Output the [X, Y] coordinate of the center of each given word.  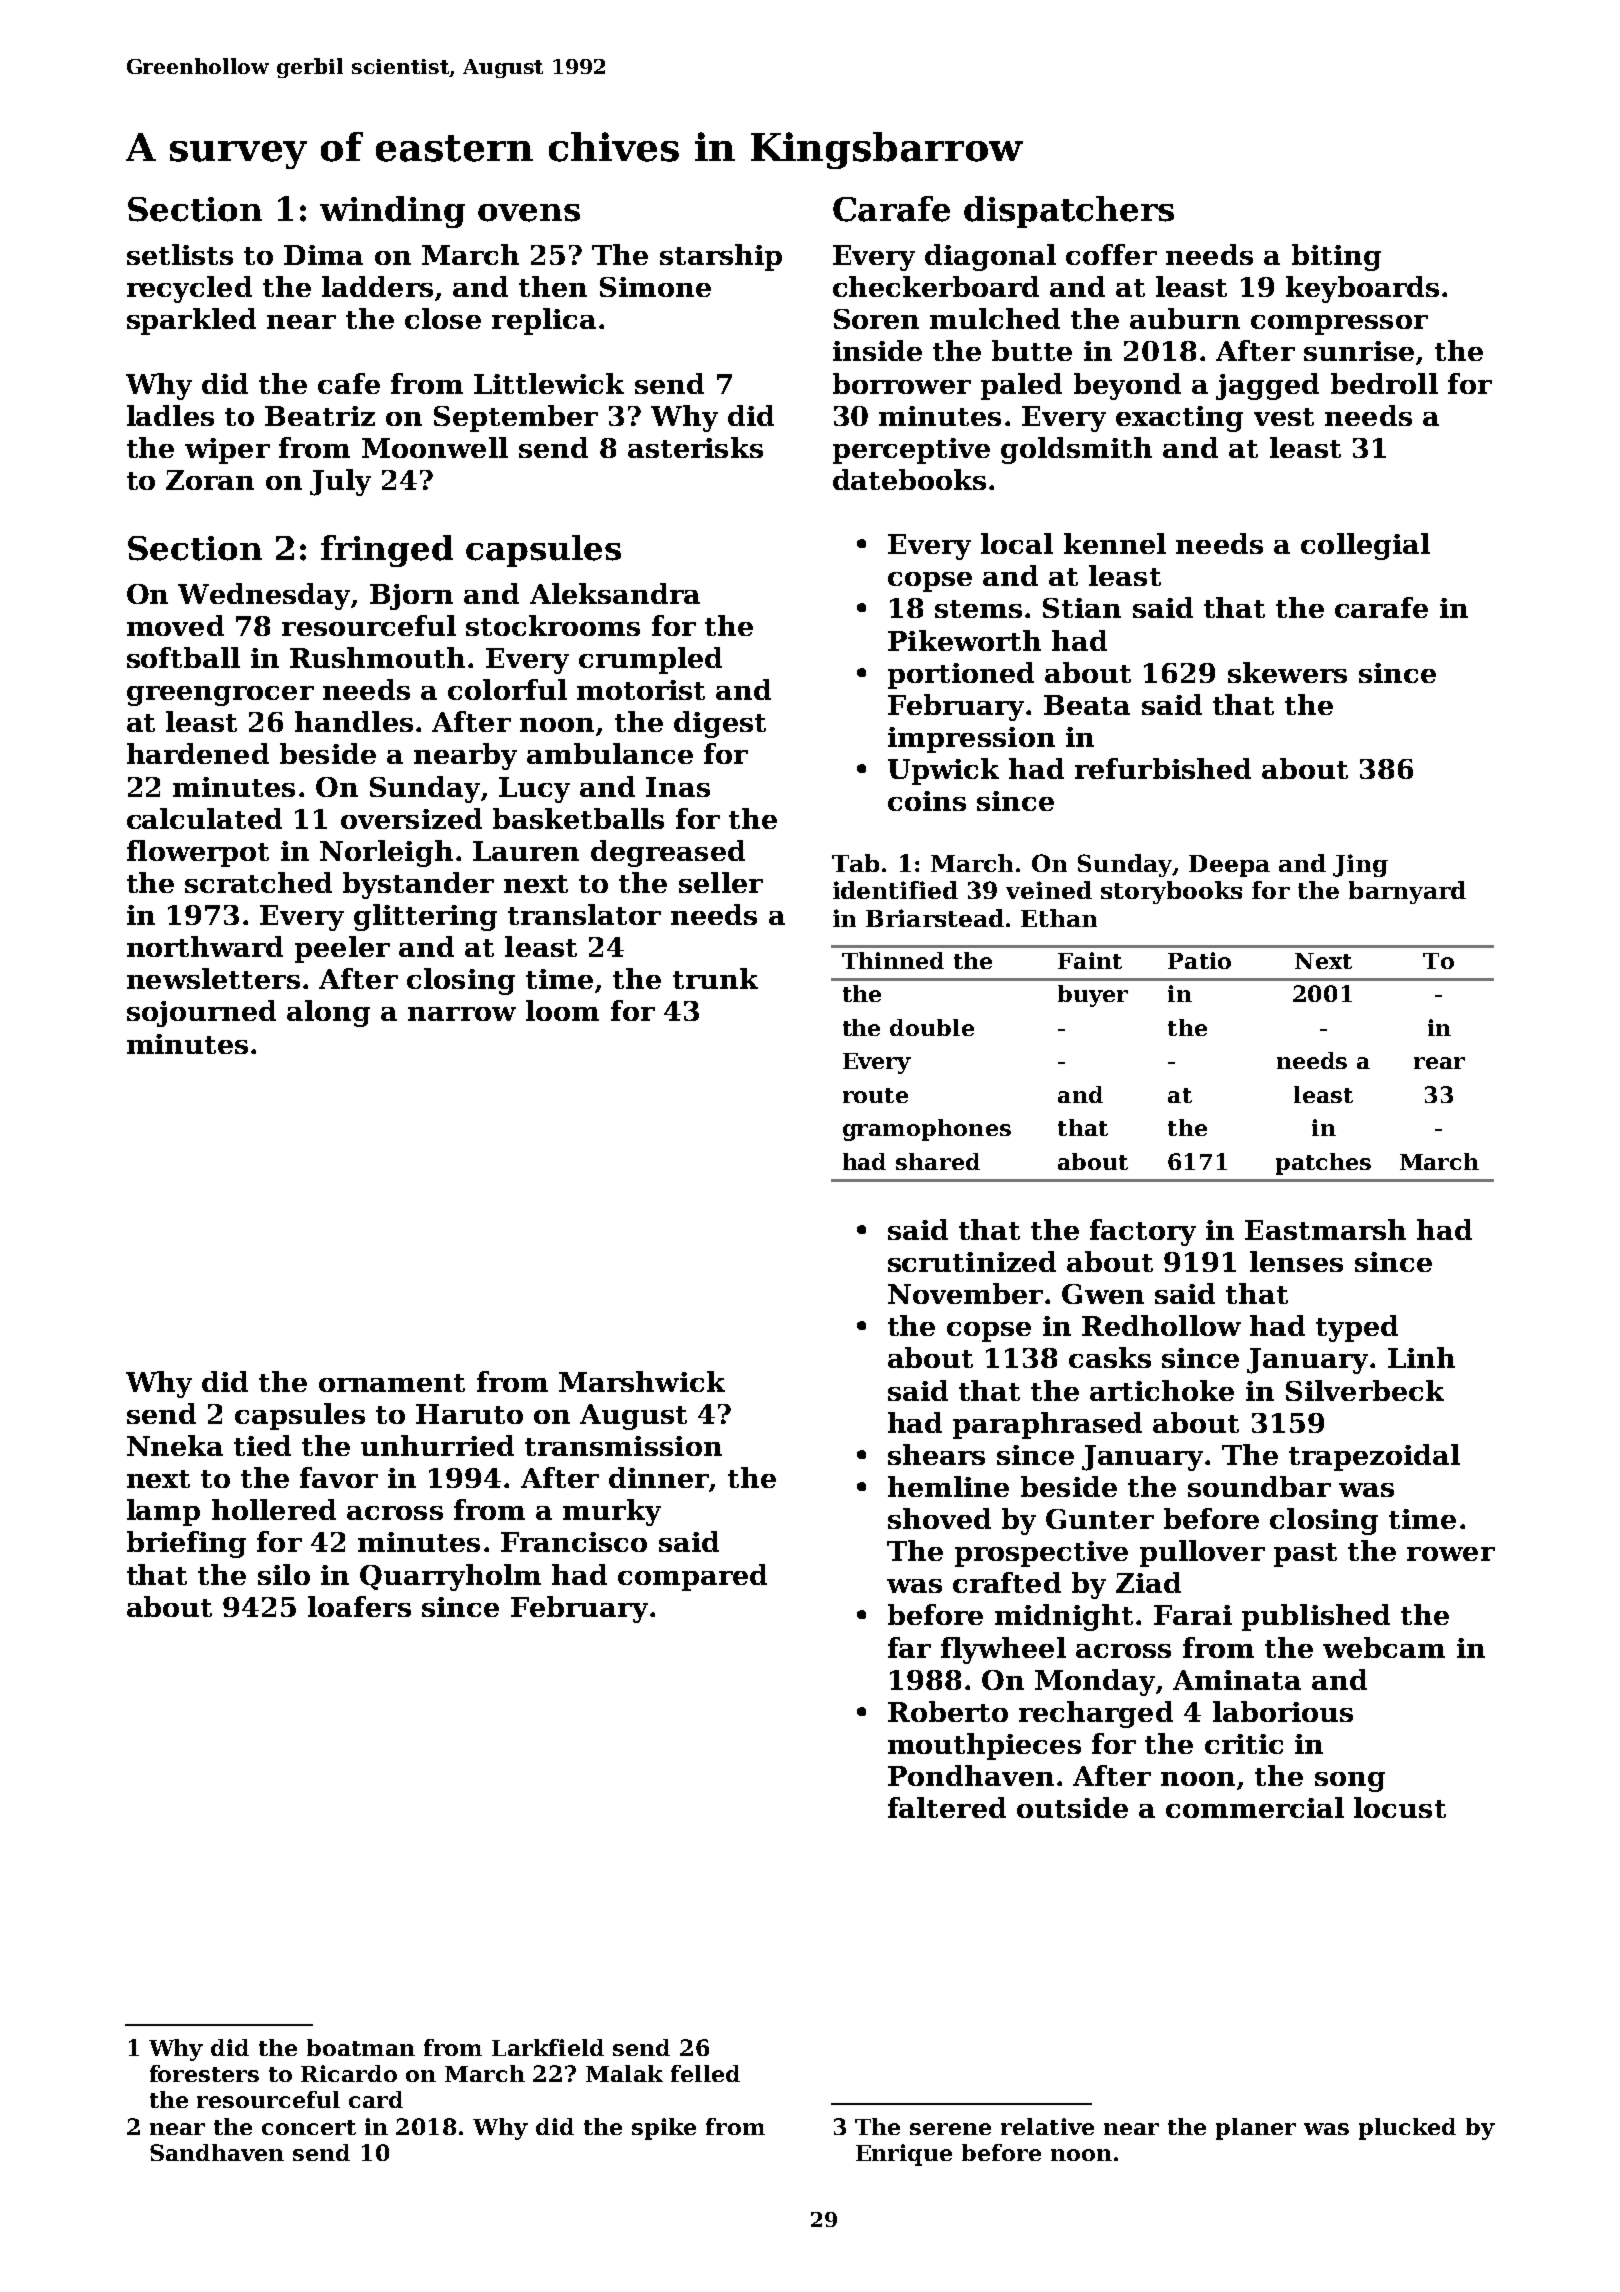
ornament [392, 1383]
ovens [529, 213]
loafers [359, 1606]
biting [1336, 257]
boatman [361, 2047]
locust [1400, 1807]
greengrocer [220, 696]
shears [936, 1454]
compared [692, 1577]
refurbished [1163, 768]
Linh [1421, 1357]
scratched [258, 882]
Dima [323, 255]
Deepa [1229, 866]
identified [895, 890]
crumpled [650, 660]
